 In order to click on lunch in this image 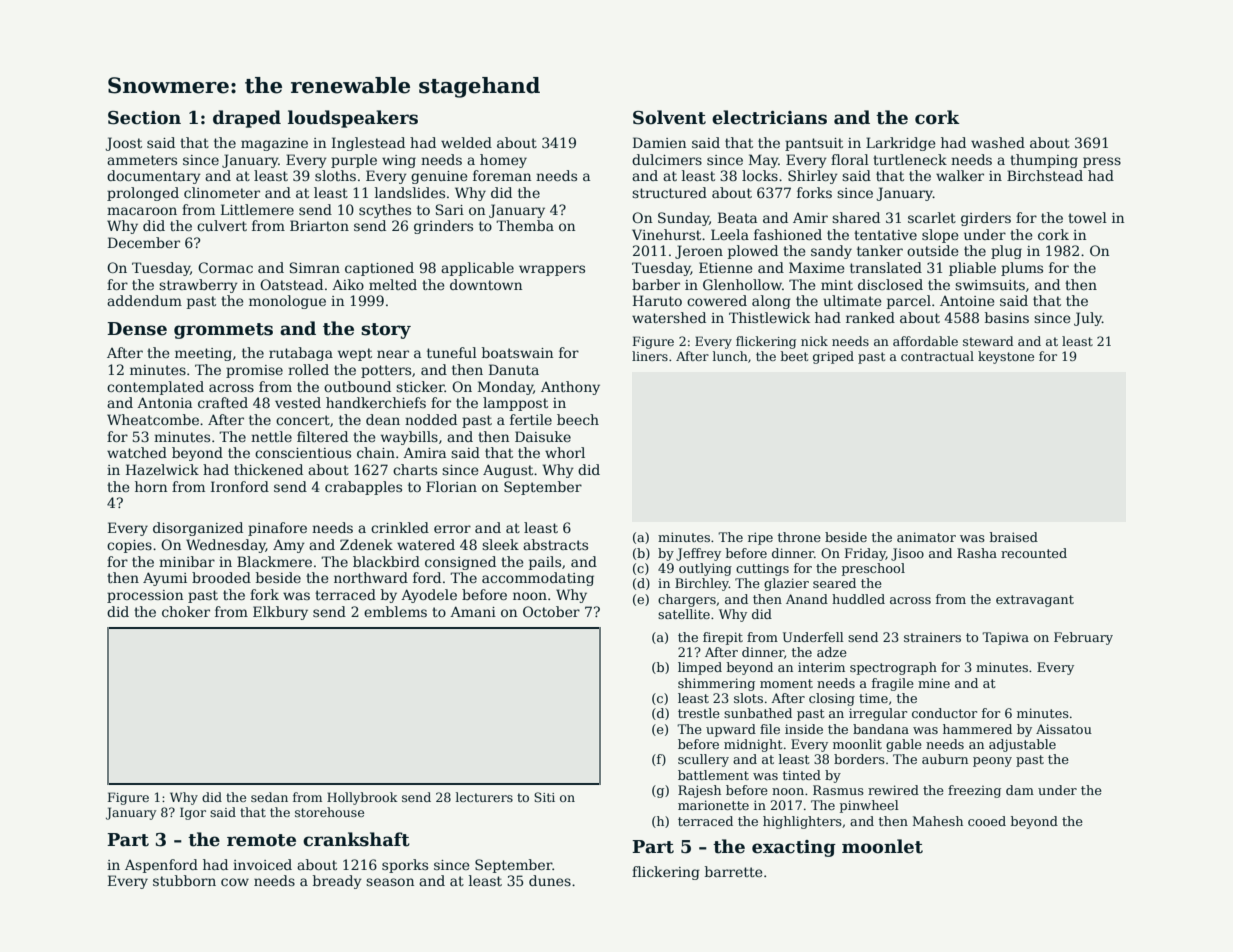, I will do `click(730, 356)`.
